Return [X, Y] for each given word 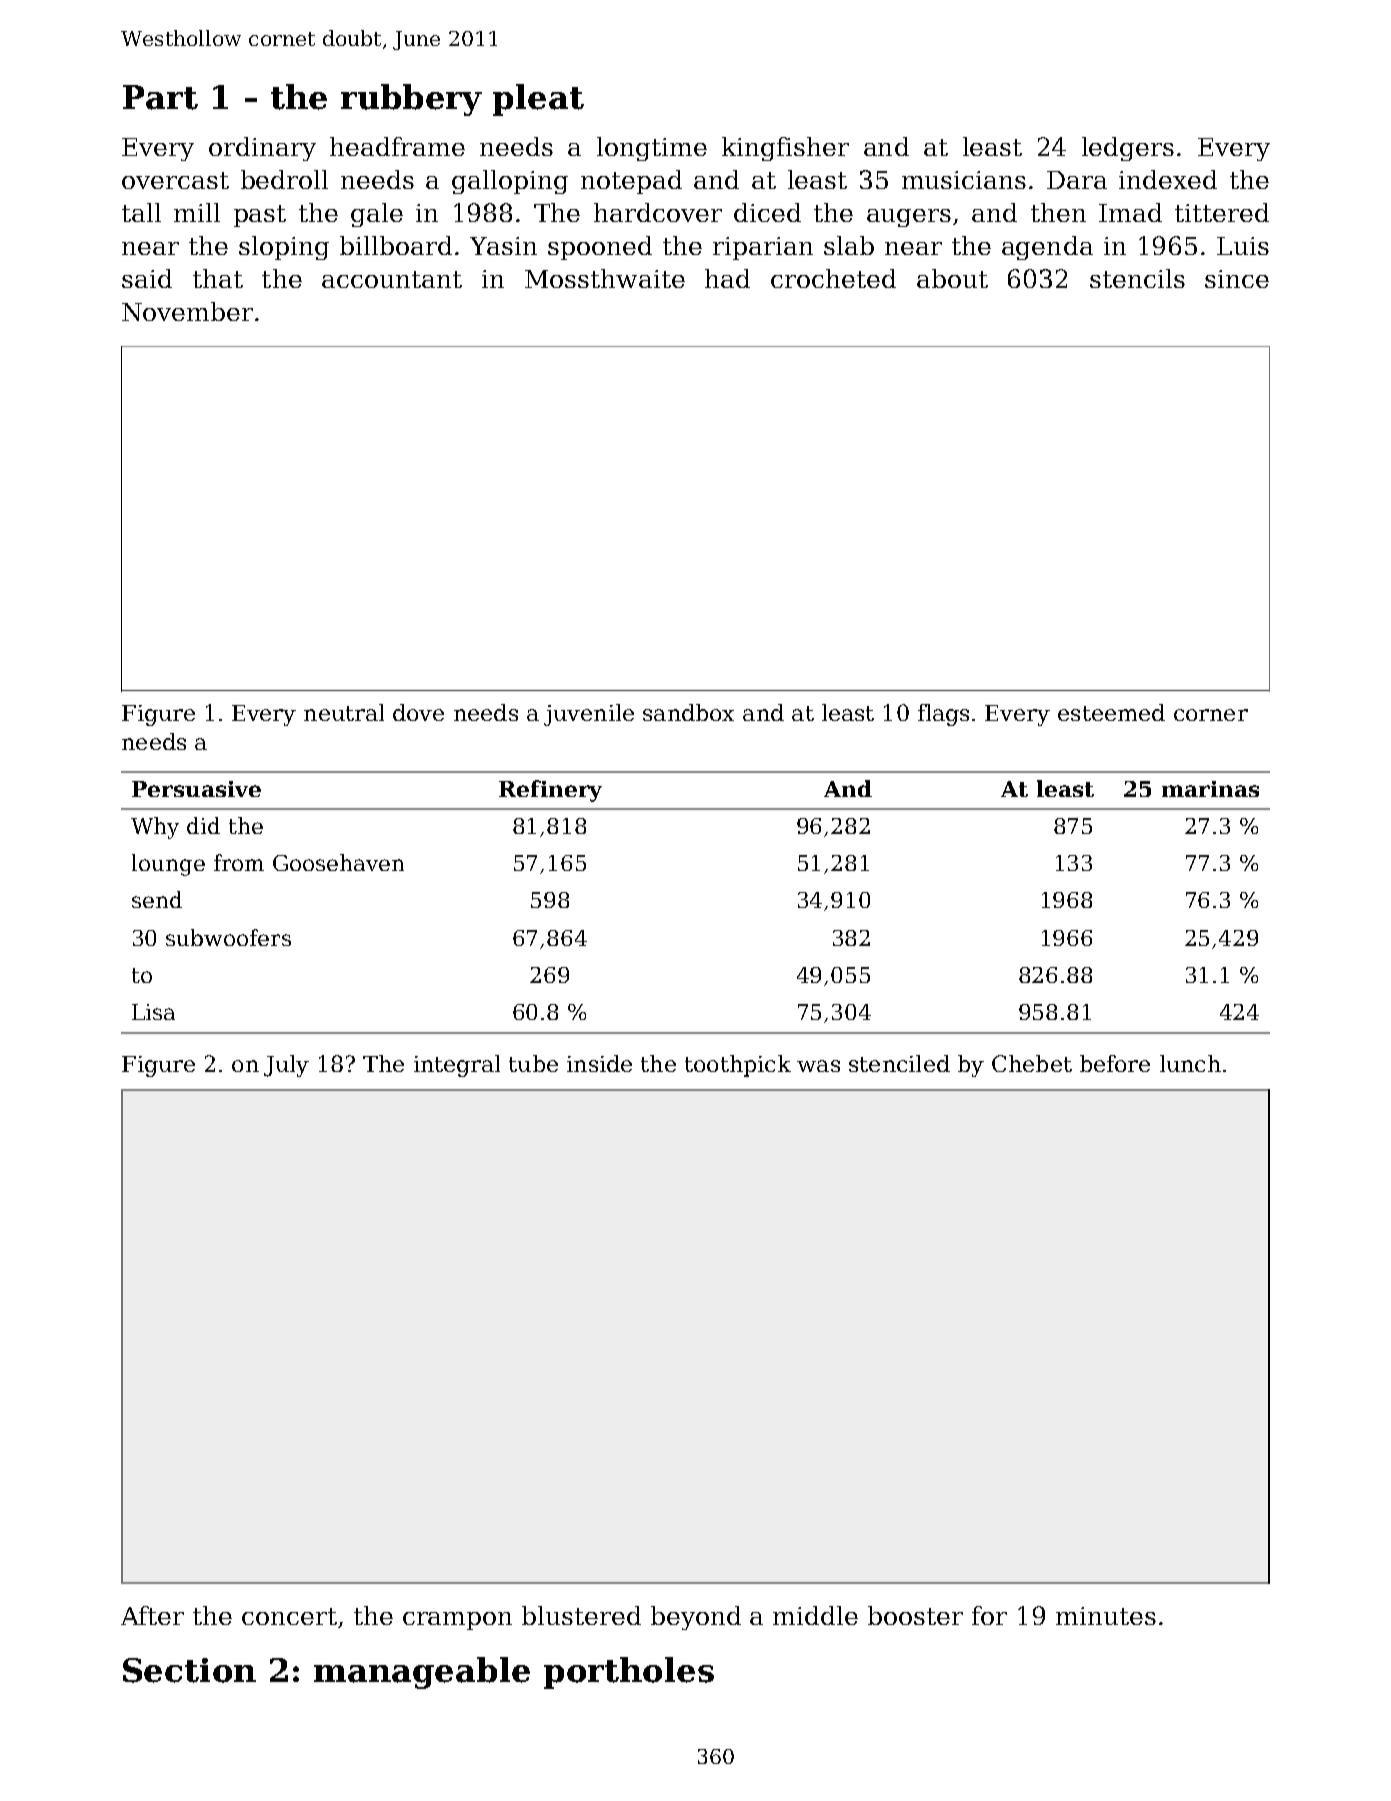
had [727, 278]
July [286, 1066]
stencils [1137, 278]
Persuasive [196, 789]
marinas [1210, 789]
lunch [1190, 1063]
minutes [1106, 1616]
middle [815, 1615]
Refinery [550, 791]
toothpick [738, 1066]
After [152, 1615]
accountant [392, 279]
